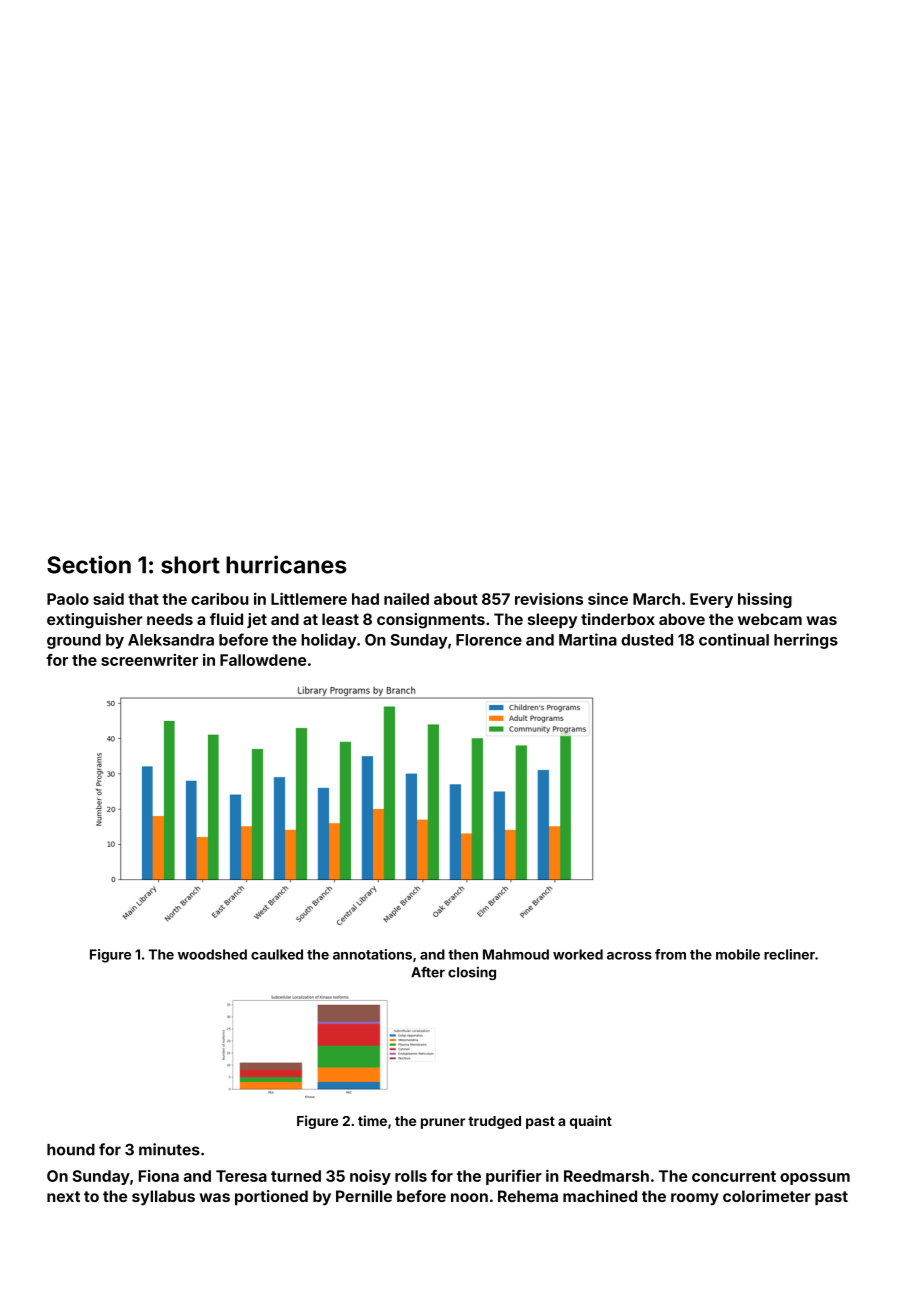 The image size is (908, 1316). What do you see at coordinates (489, 640) in the document?
I see `Florence` at bounding box center [489, 640].
